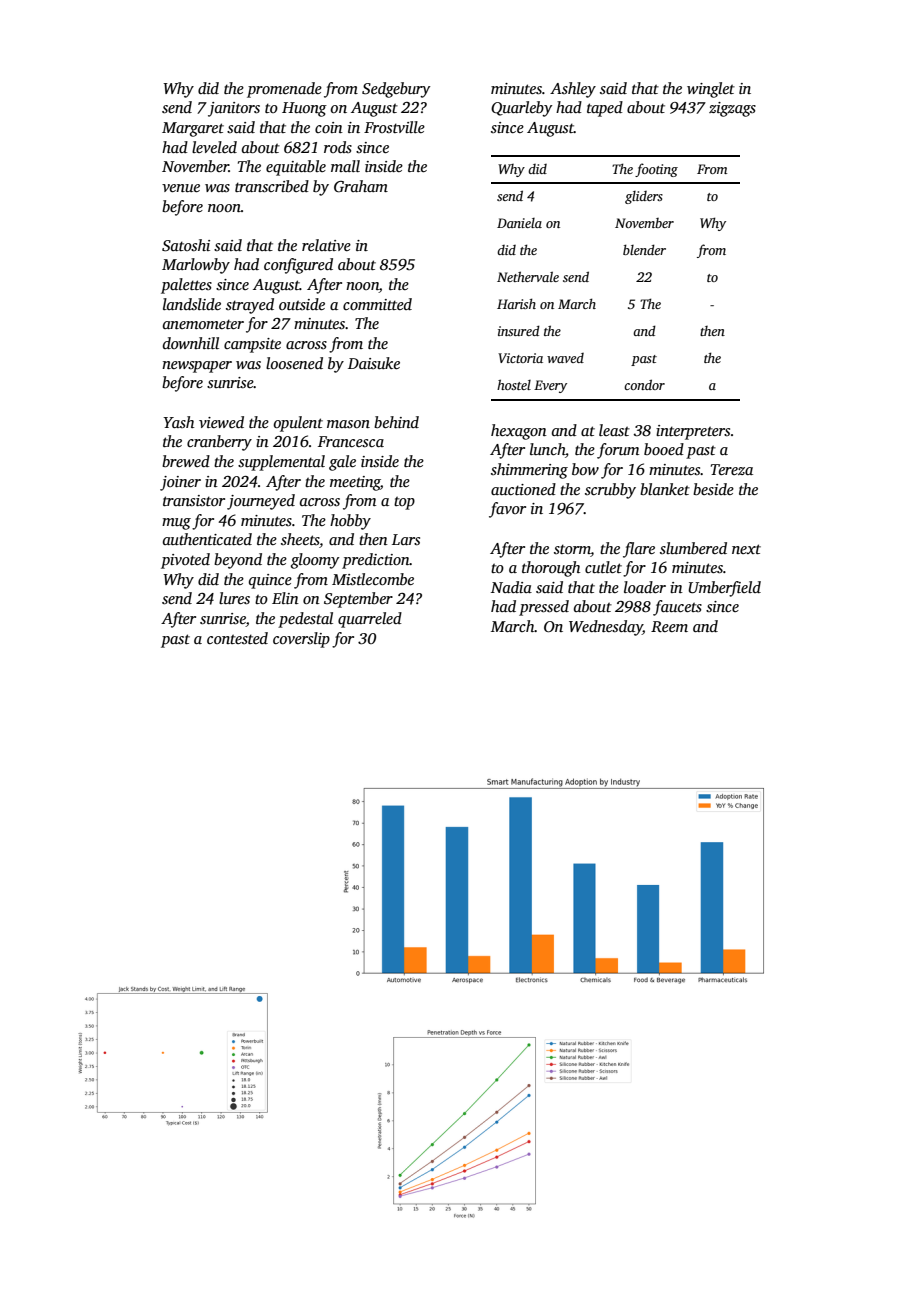  Describe the element at coordinates (644, 249) in the screenshot. I see `blender` at that location.
